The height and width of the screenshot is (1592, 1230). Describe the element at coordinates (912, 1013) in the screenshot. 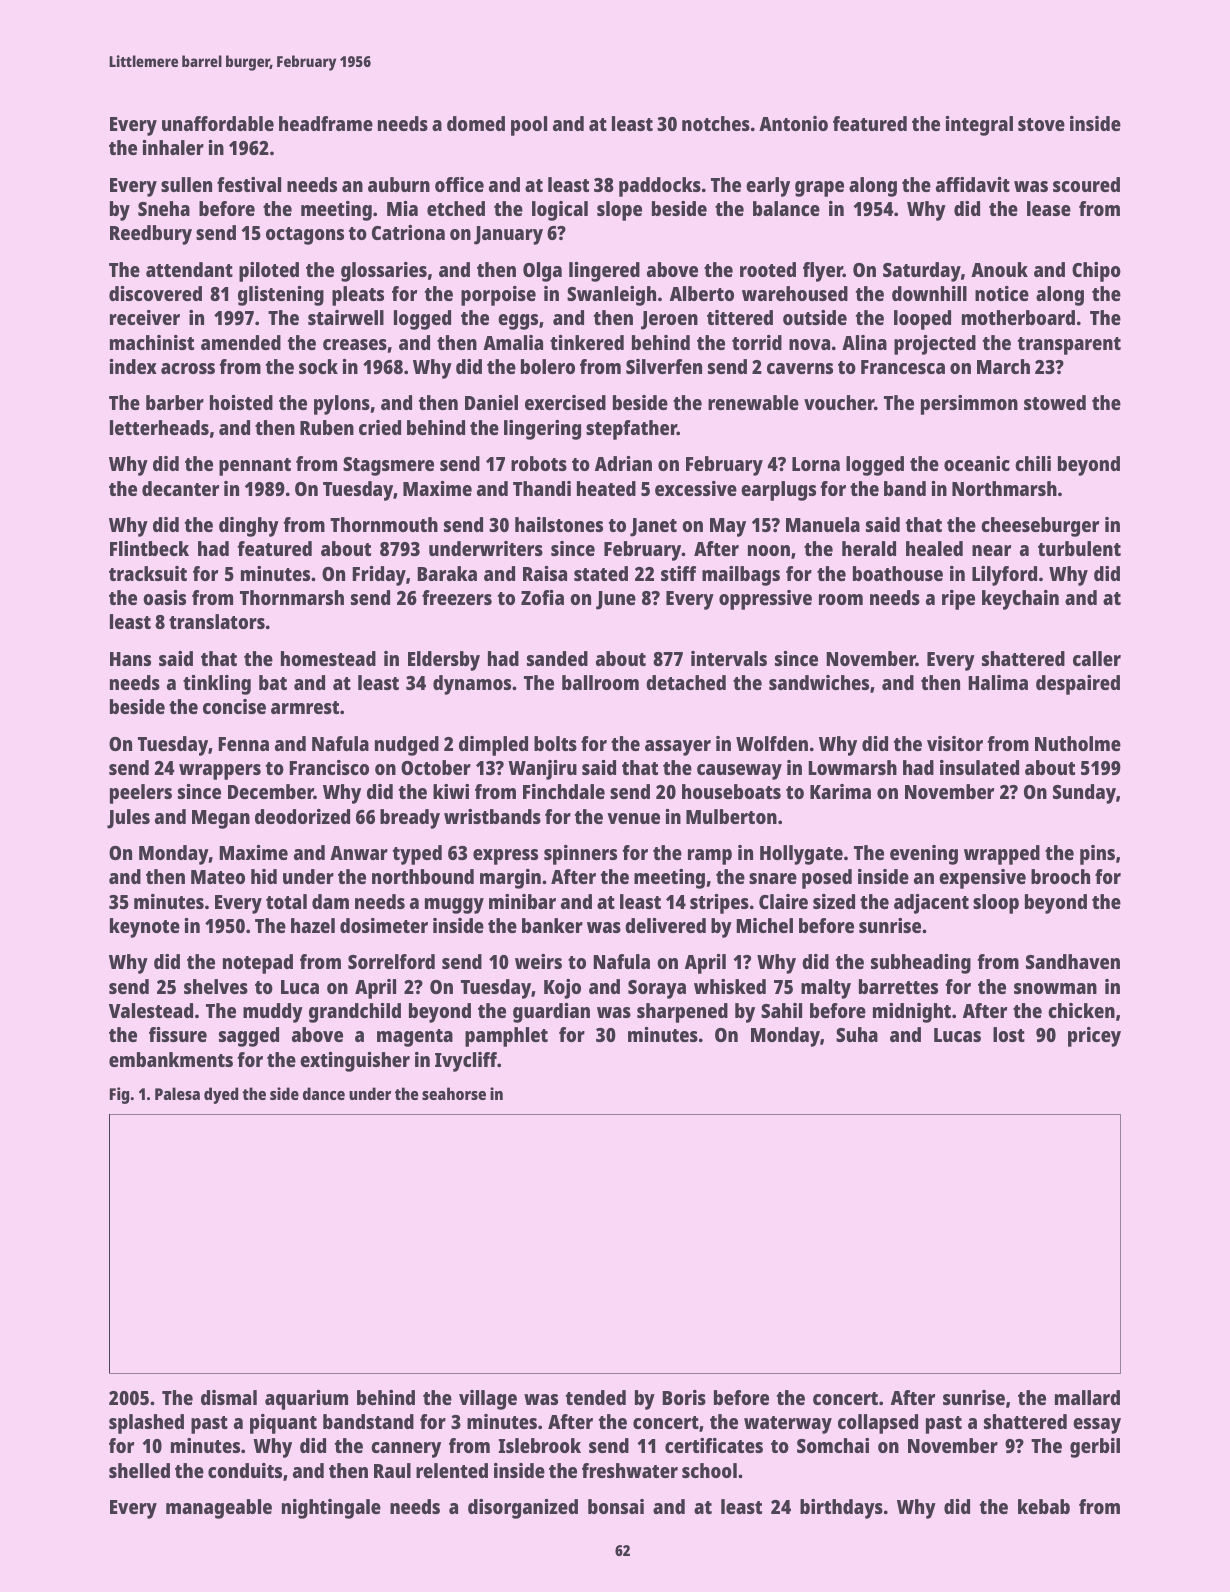

I see `midnight` at that location.
